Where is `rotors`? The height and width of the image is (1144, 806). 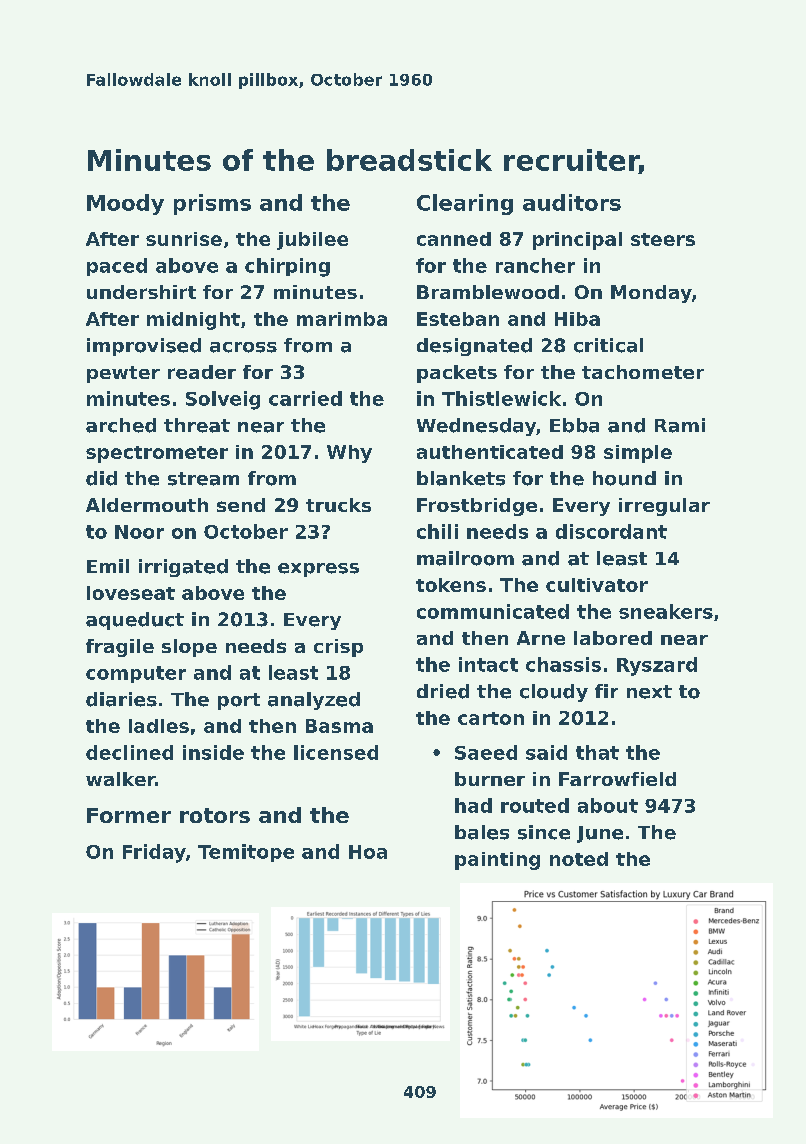 rotors is located at coordinates (215, 815).
